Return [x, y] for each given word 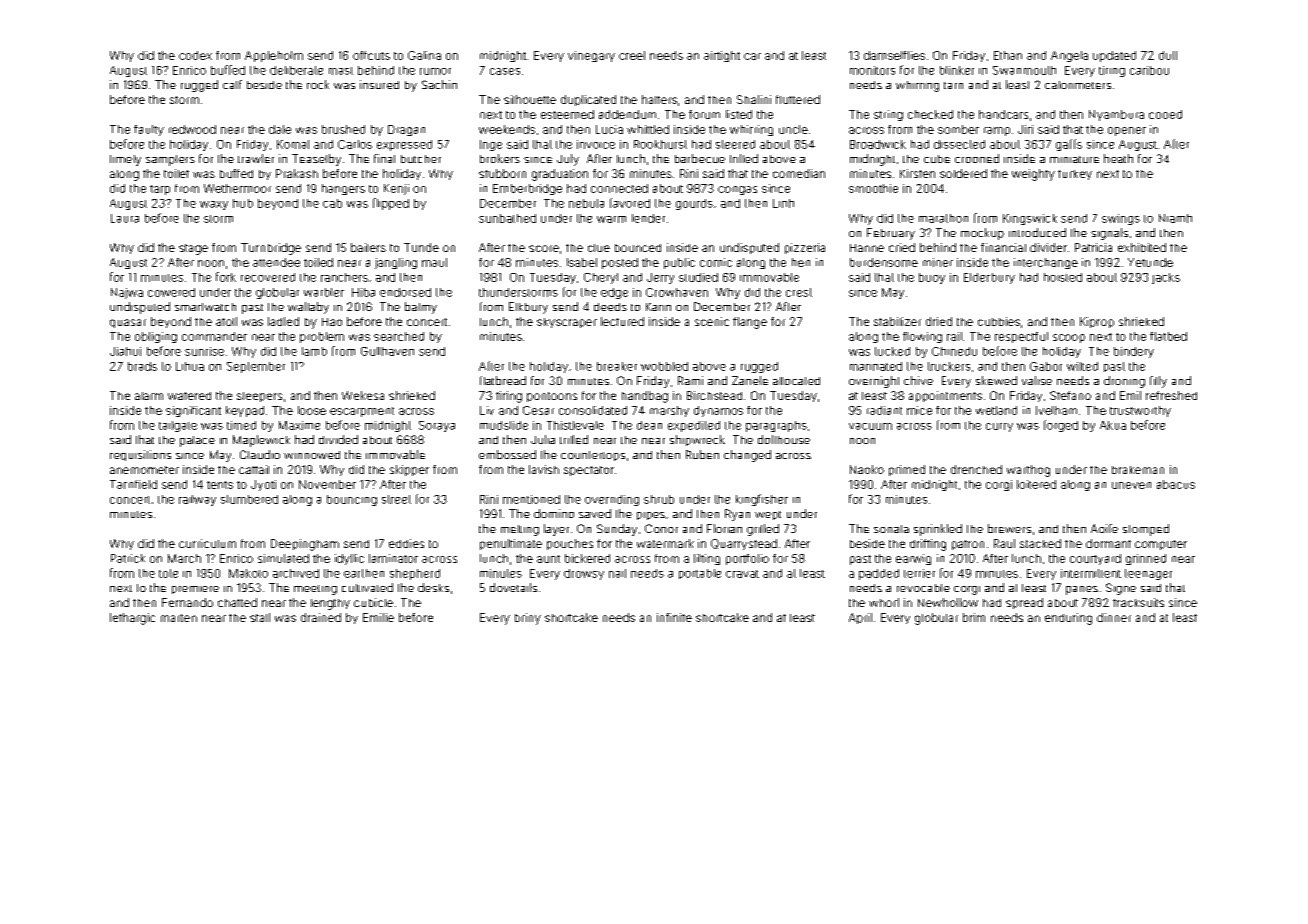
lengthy [330, 604]
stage [193, 249]
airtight [722, 56]
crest [799, 292]
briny [528, 619]
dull [1168, 55]
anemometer [144, 470]
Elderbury [989, 278]
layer [556, 530]
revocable [923, 588]
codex [195, 55]
